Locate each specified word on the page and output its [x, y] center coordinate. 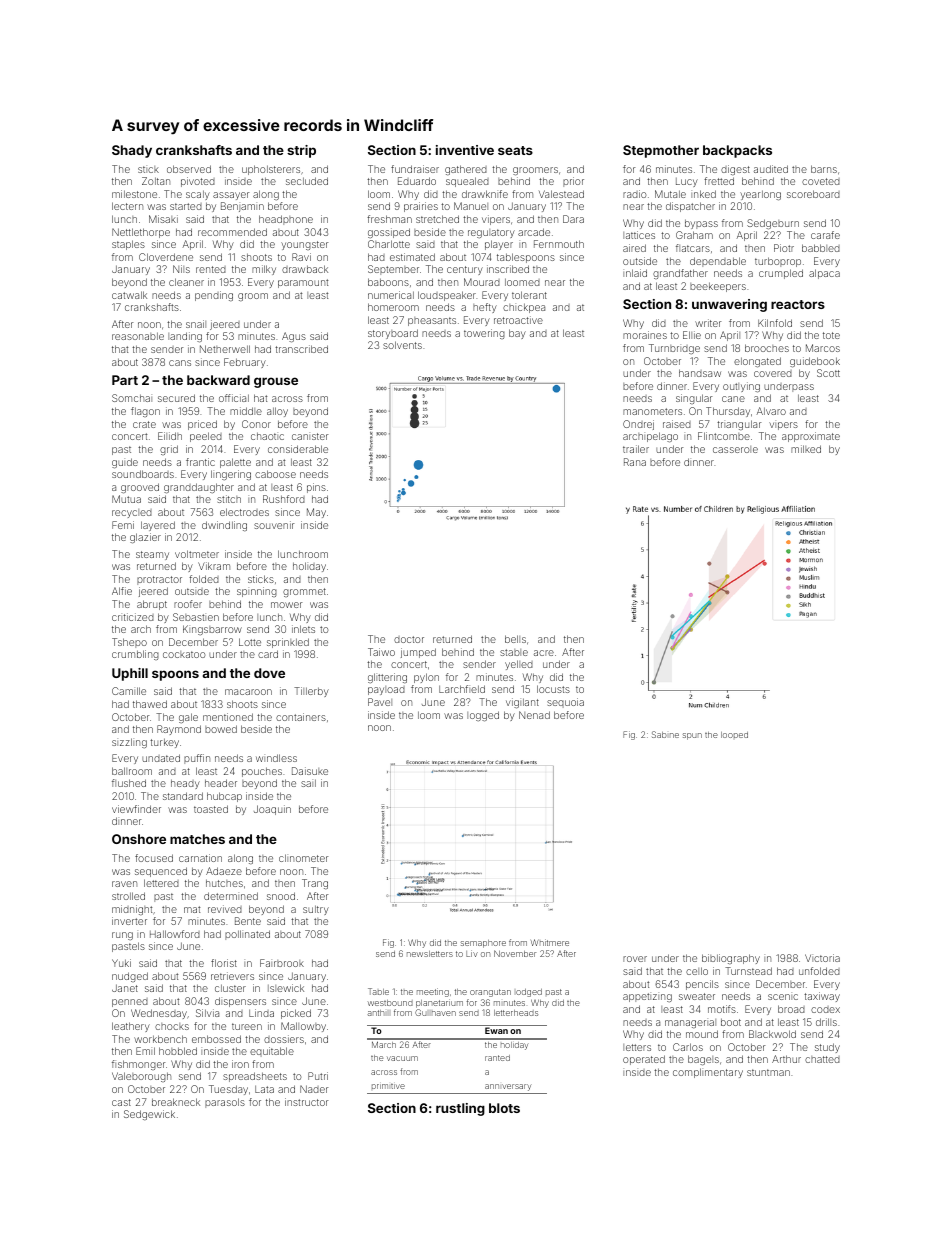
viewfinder [136, 809]
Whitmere [550, 942]
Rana [635, 462]
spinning [257, 592]
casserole [735, 449]
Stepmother [661, 151]
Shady [132, 151]
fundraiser [415, 169]
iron [240, 1064]
